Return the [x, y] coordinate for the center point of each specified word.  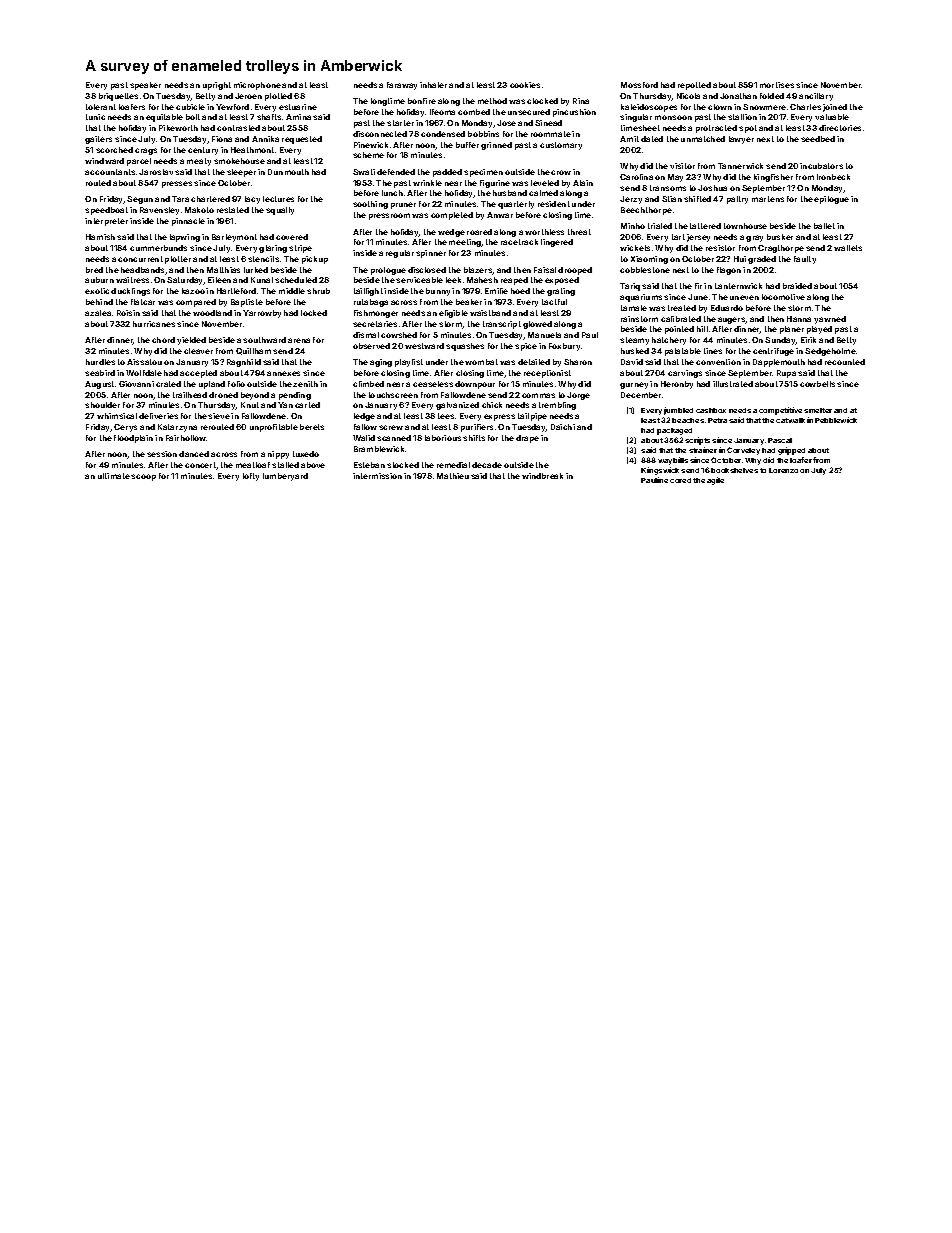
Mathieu [453, 476]
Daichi [563, 427]
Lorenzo [783, 470]
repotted [694, 86]
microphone [257, 86]
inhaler [433, 85]
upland [212, 385]
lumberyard [285, 477]
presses [177, 184]
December [641, 395]
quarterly [516, 205]
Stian [672, 199]
